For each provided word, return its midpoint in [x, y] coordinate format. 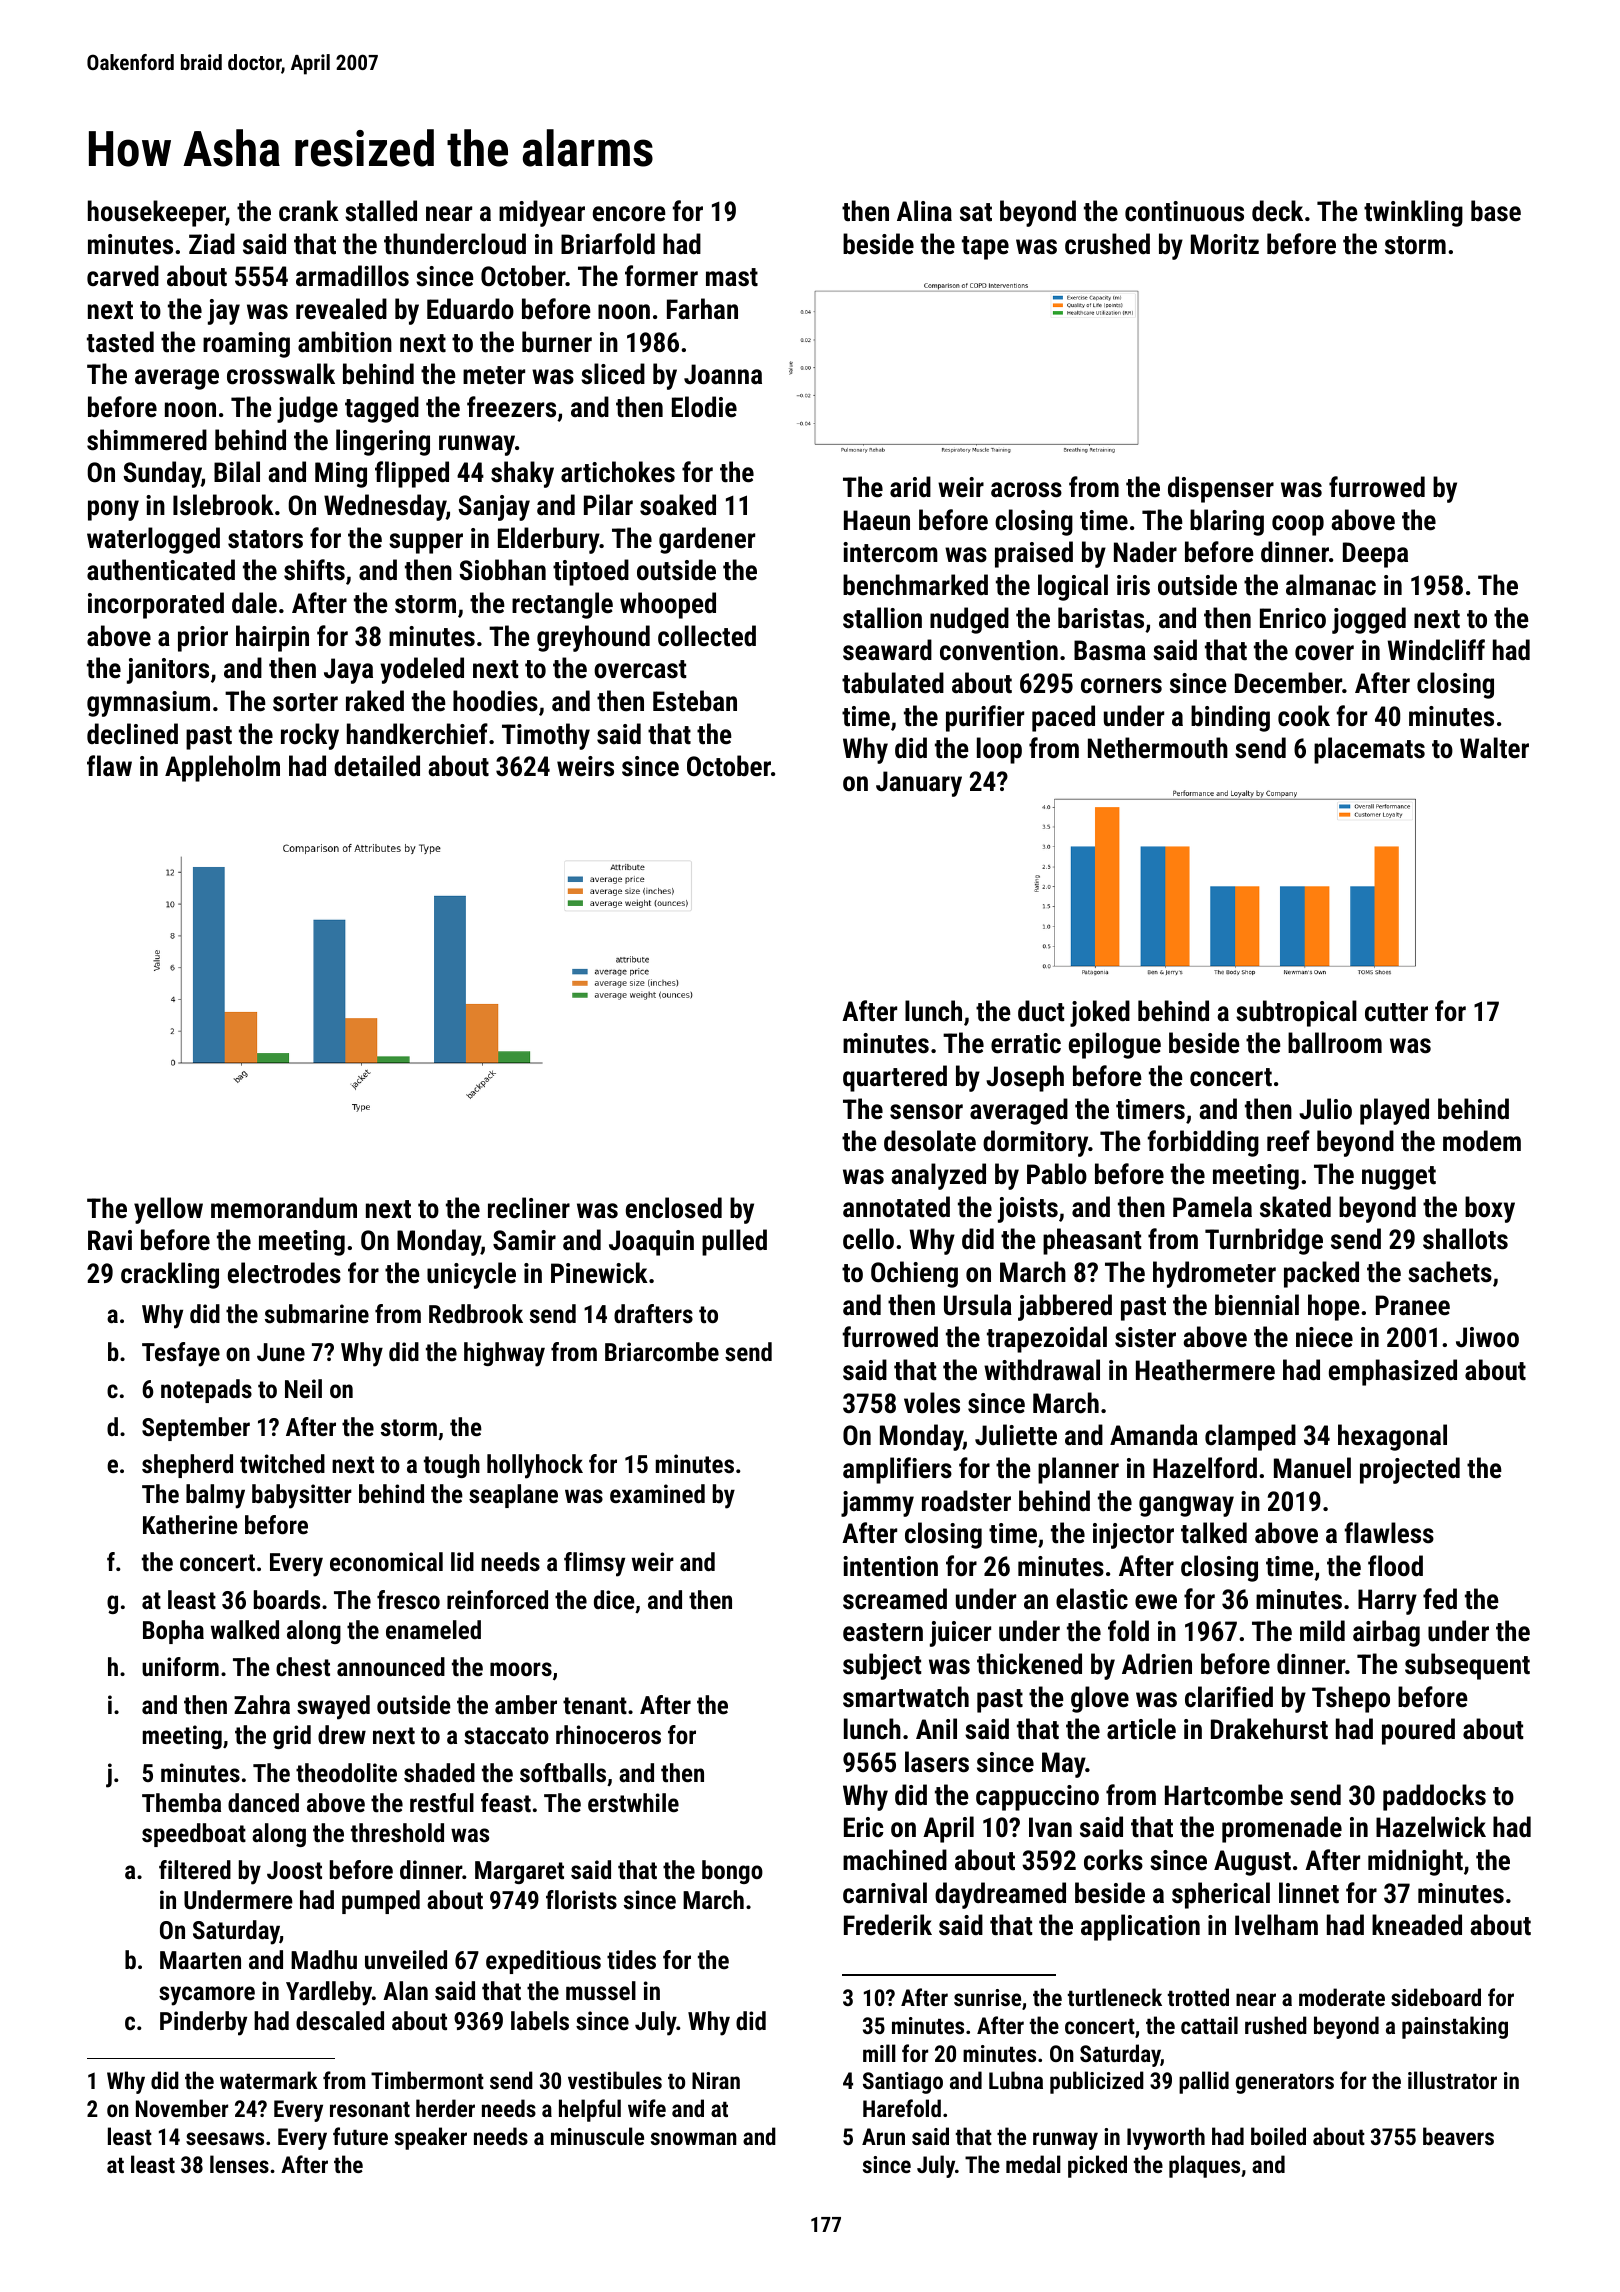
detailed [377, 766]
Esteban [695, 701]
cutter [1396, 1012]
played [1394, 1111]
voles [932, 1403]
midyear [542, 213]
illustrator [1452, 2080]
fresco [408, 1599]
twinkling [1413, 213]
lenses [239, 2164]
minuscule [597, 2136]
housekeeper [156, 213]
